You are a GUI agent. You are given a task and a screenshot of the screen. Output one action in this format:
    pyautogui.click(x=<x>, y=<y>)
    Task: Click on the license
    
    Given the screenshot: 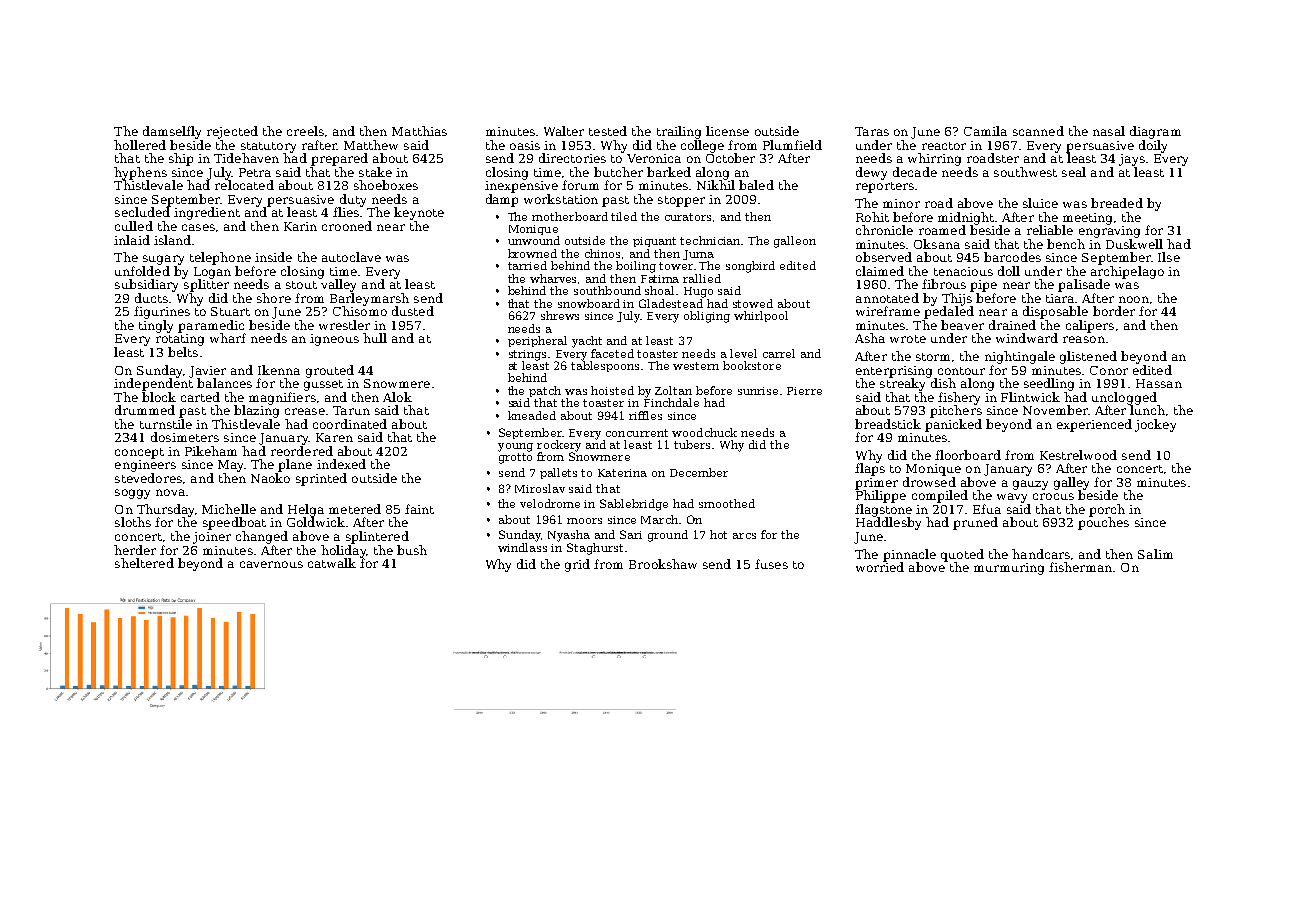 What is the action you would take?
    pyautogui.click(x=727, y=131)
